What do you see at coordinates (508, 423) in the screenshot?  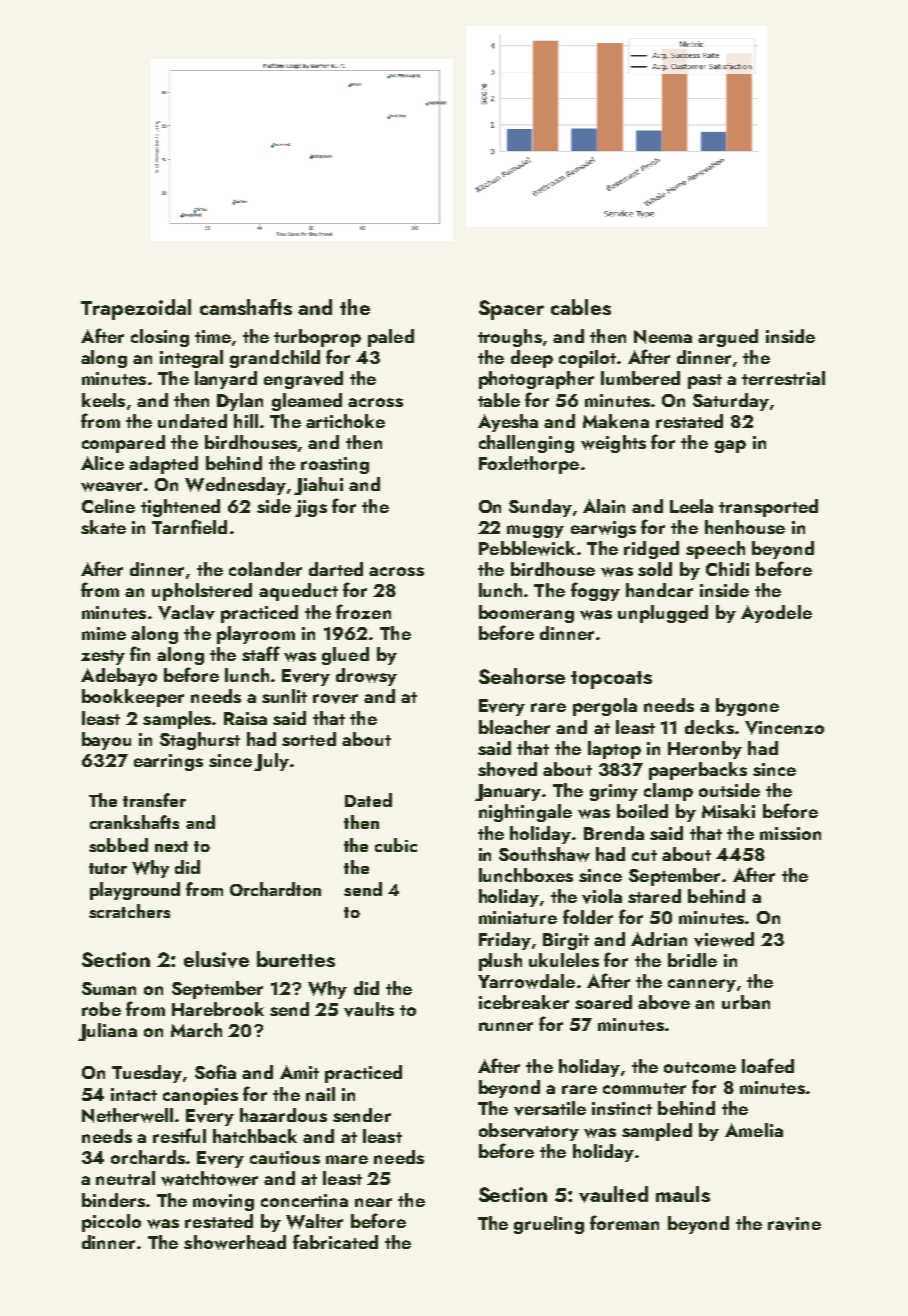 I see `Ayesha` at bounding box center [508, 423].
